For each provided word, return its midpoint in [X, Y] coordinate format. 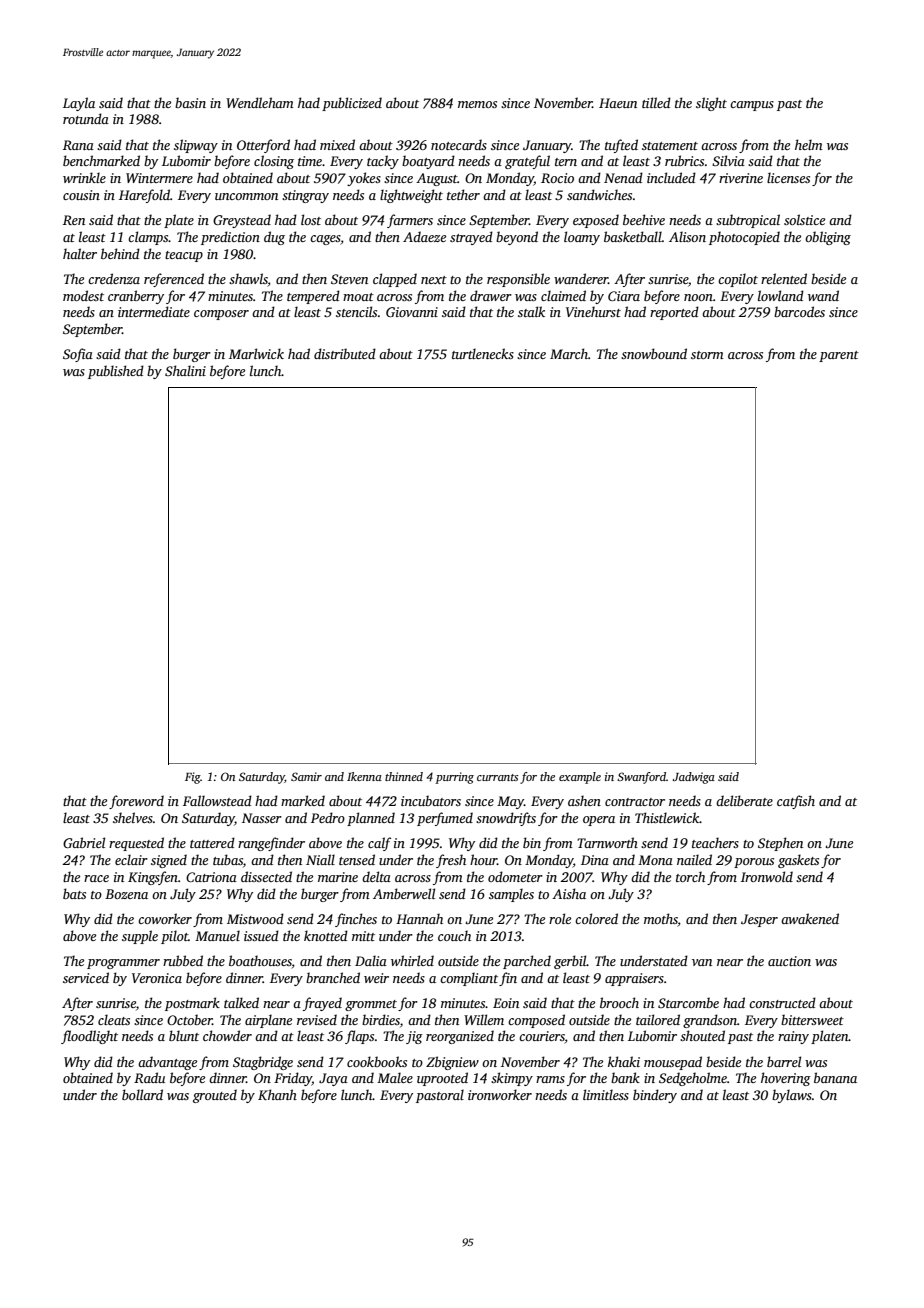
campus [752, 106]
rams [550, 1079]
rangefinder [271, 844]
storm [707, 355]
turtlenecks [483, 353]
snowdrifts [506, 819]
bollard [142, 1094]
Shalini [185, 370]
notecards [459, 144]
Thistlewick [667, 817]
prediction [230, 238]
